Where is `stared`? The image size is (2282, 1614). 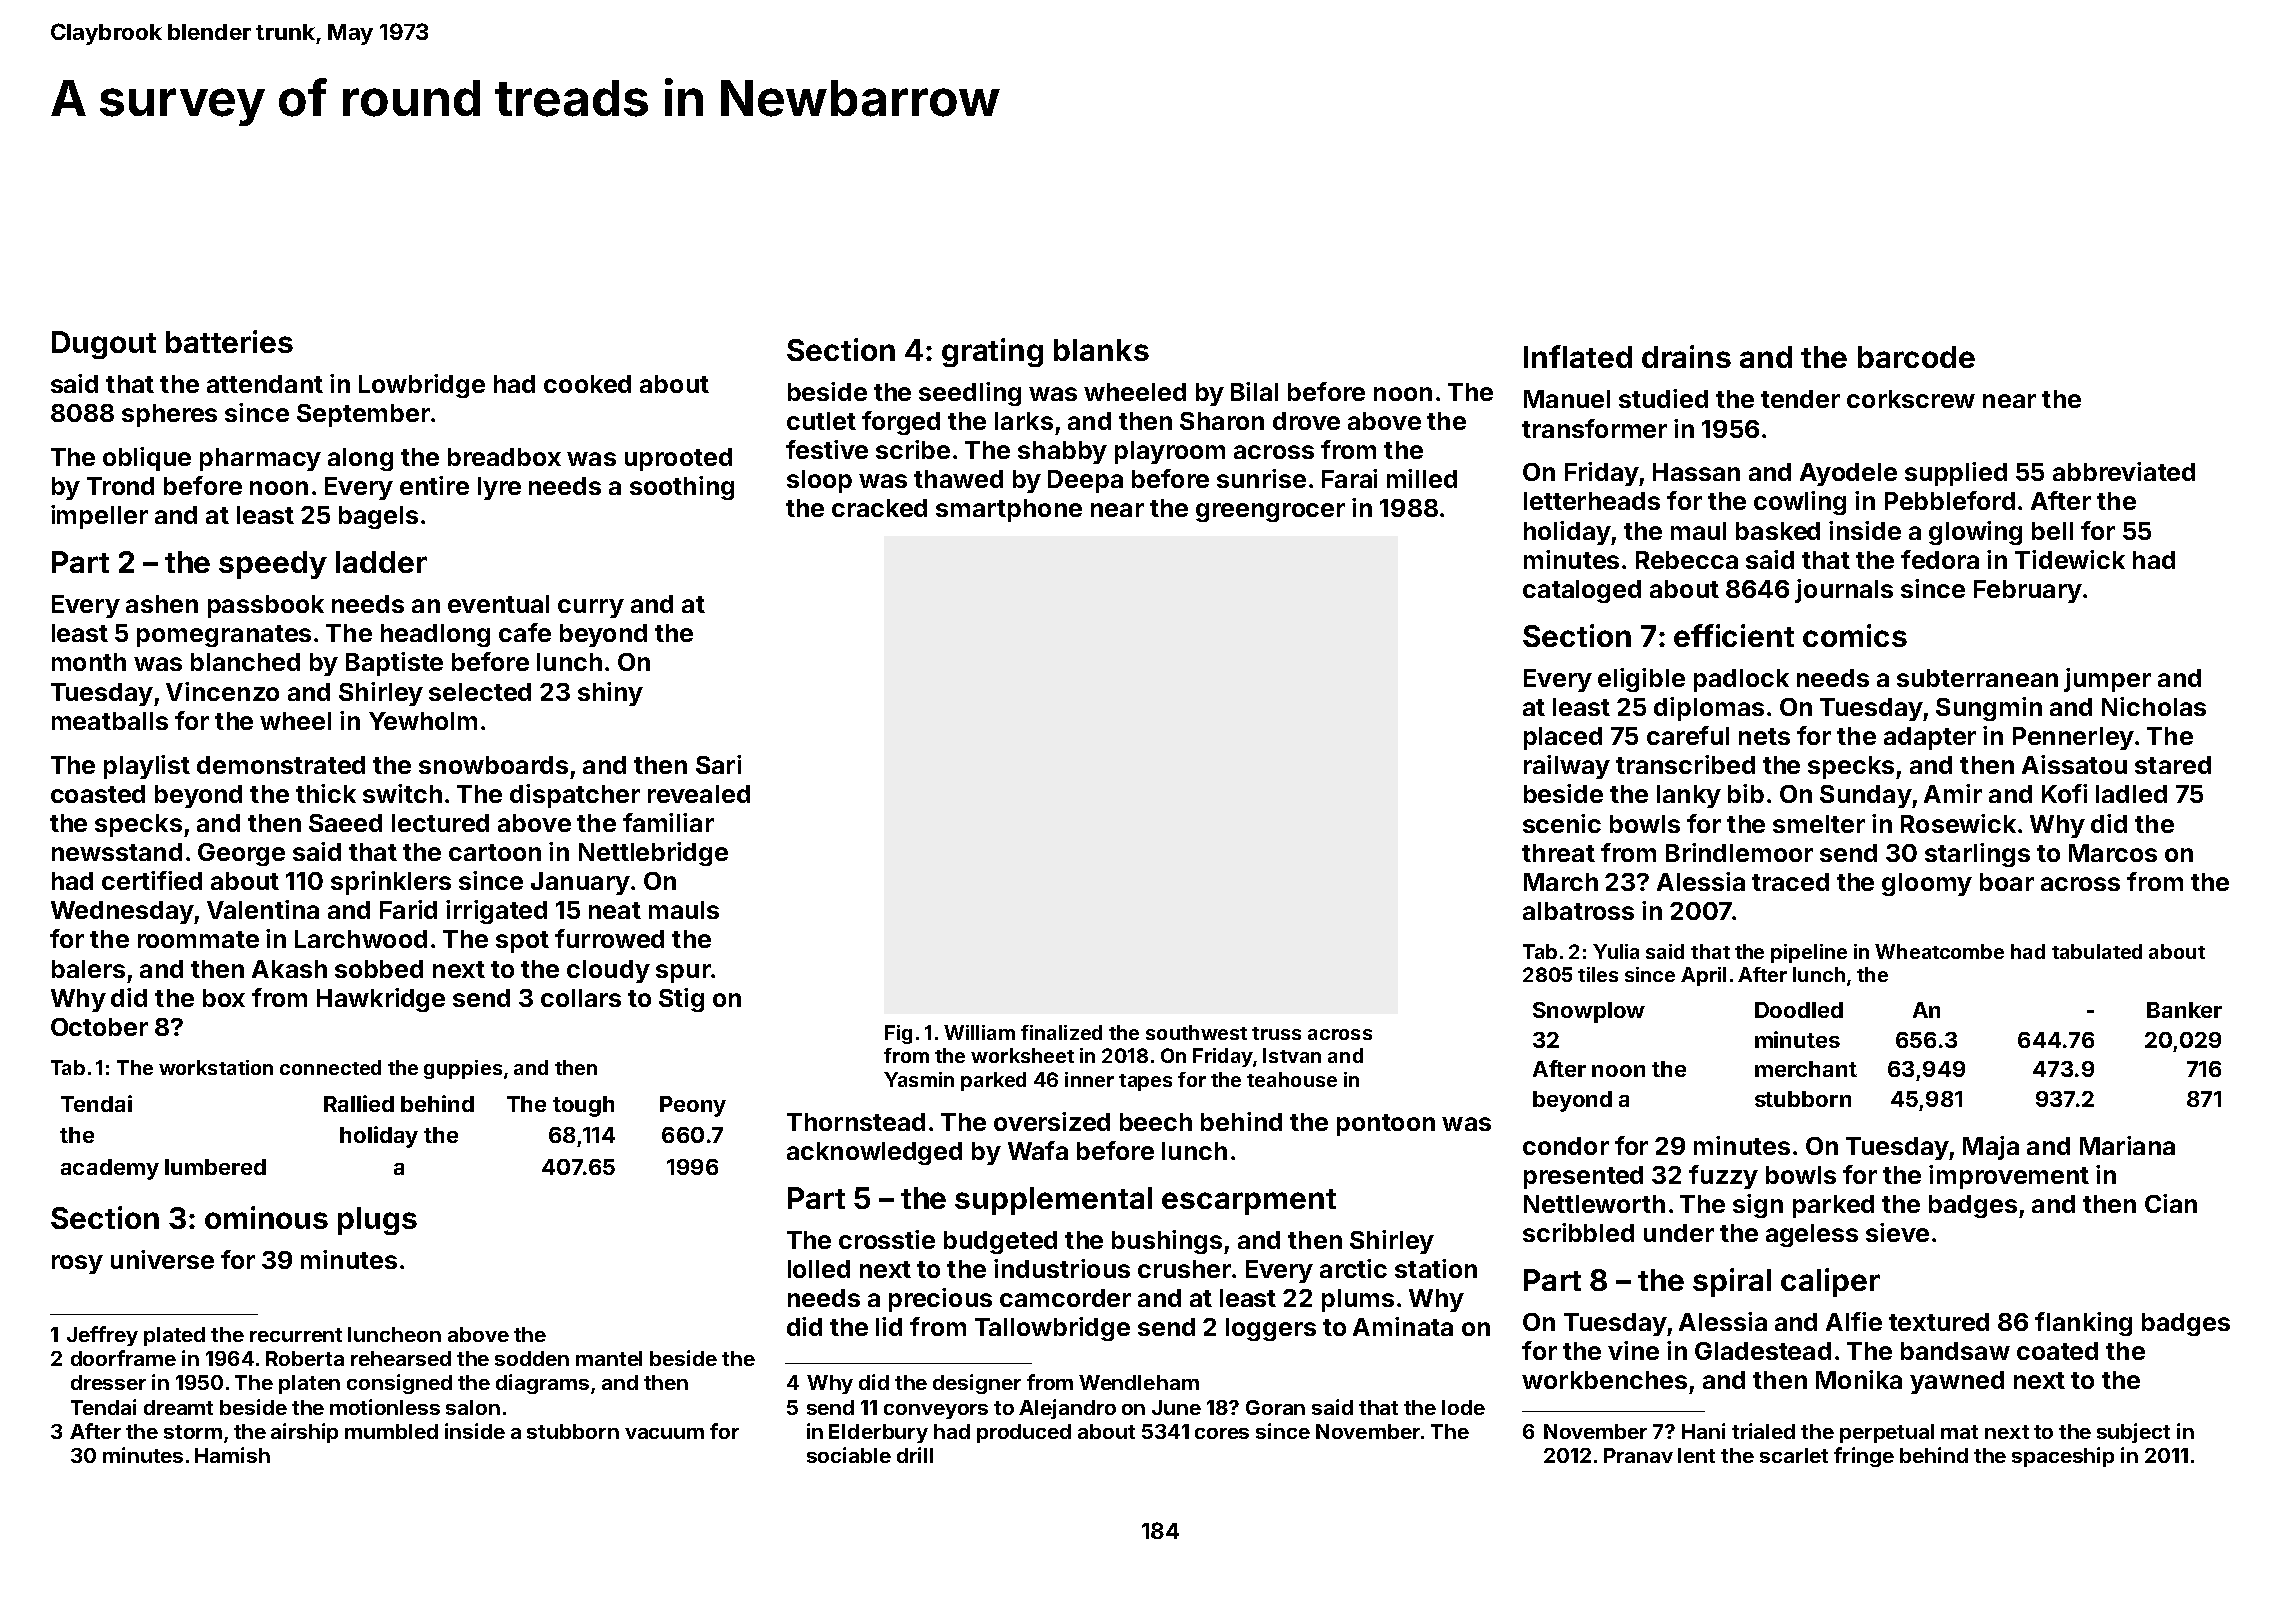 stared is located at coordinates (2173, 765).
